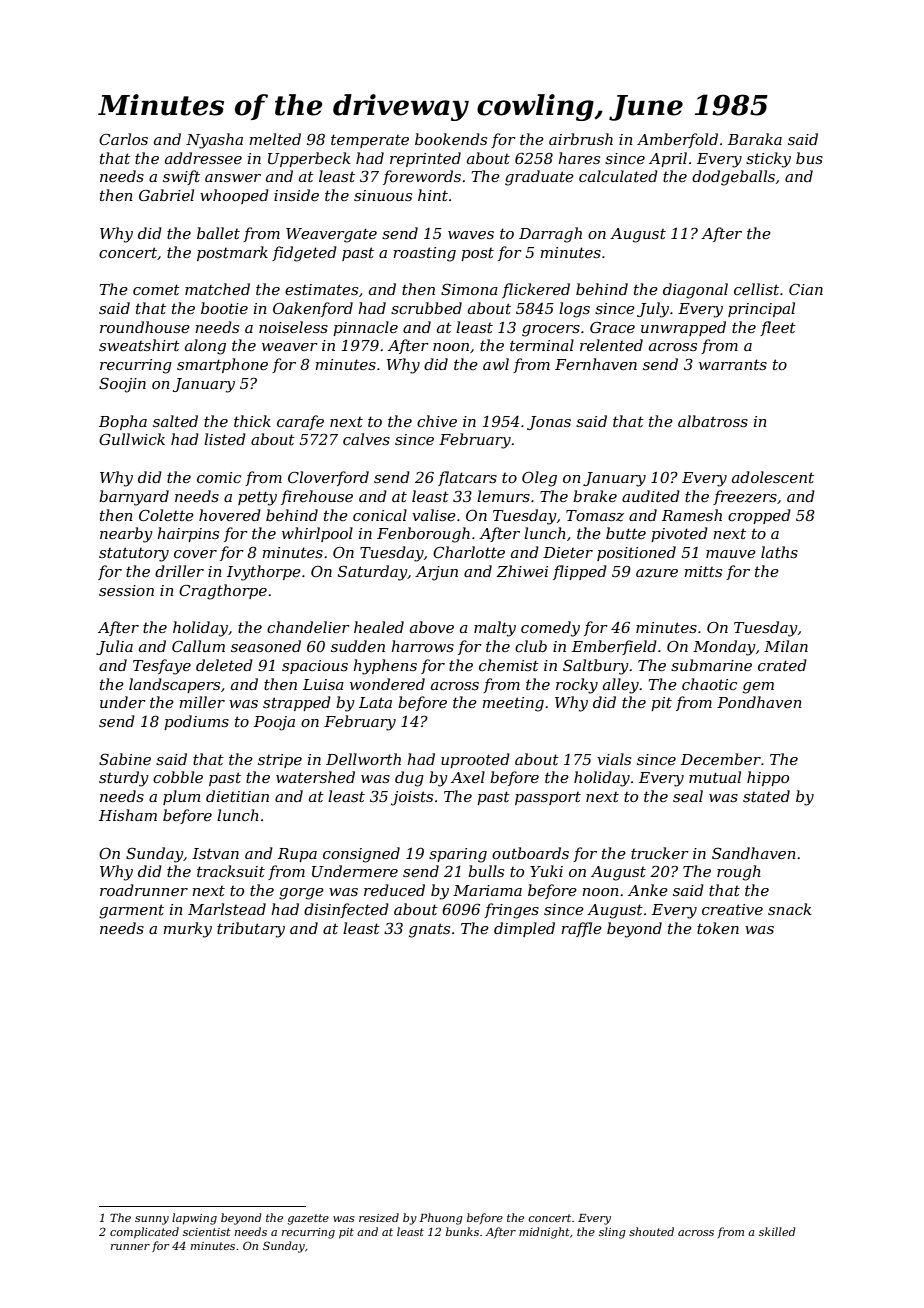 This page has width=924, height=1308. Describe the element at coordinates (451, 139) in the page. I see `bookends` at that location.
